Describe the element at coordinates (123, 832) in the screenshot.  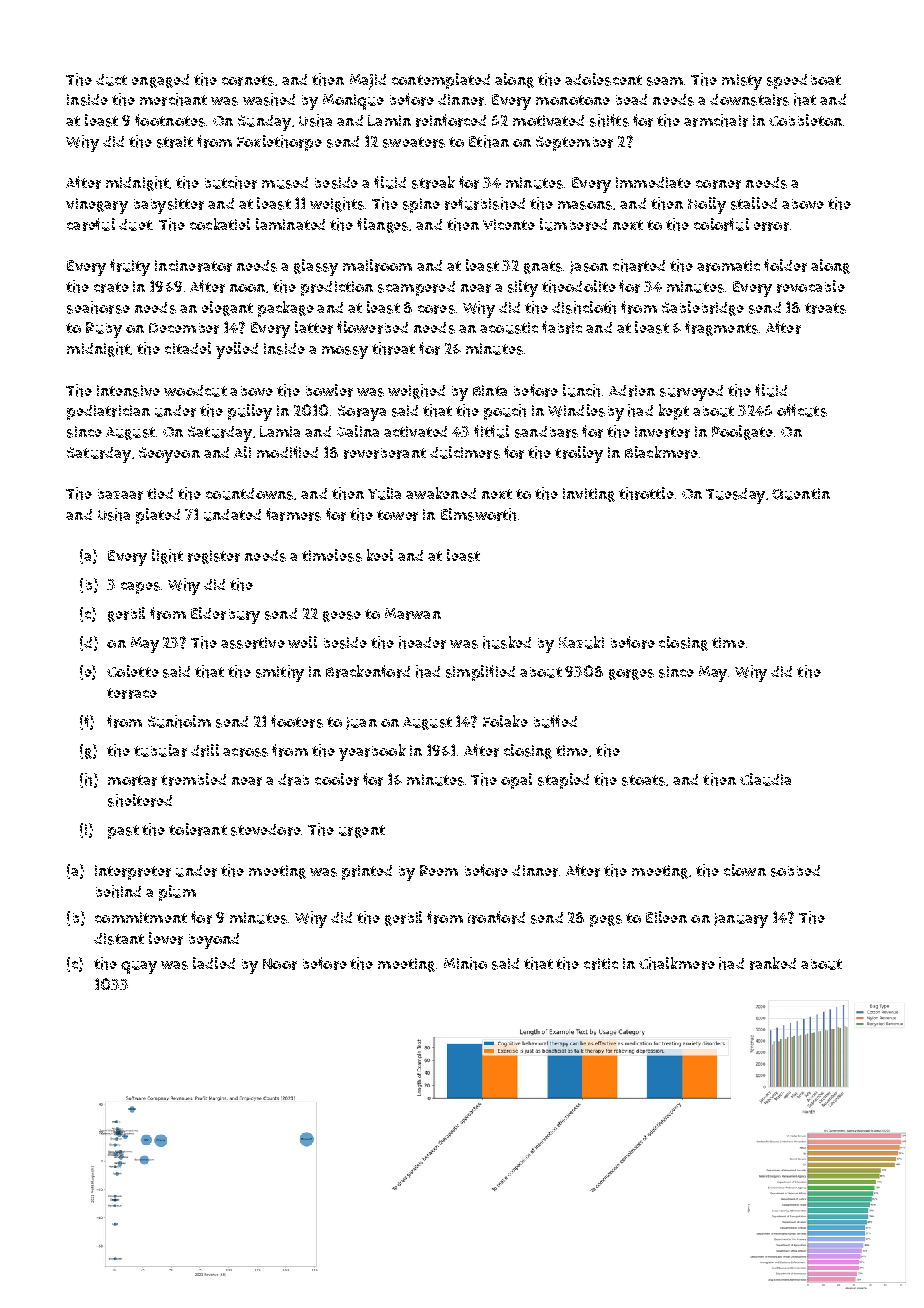
I see `past` at that location.
